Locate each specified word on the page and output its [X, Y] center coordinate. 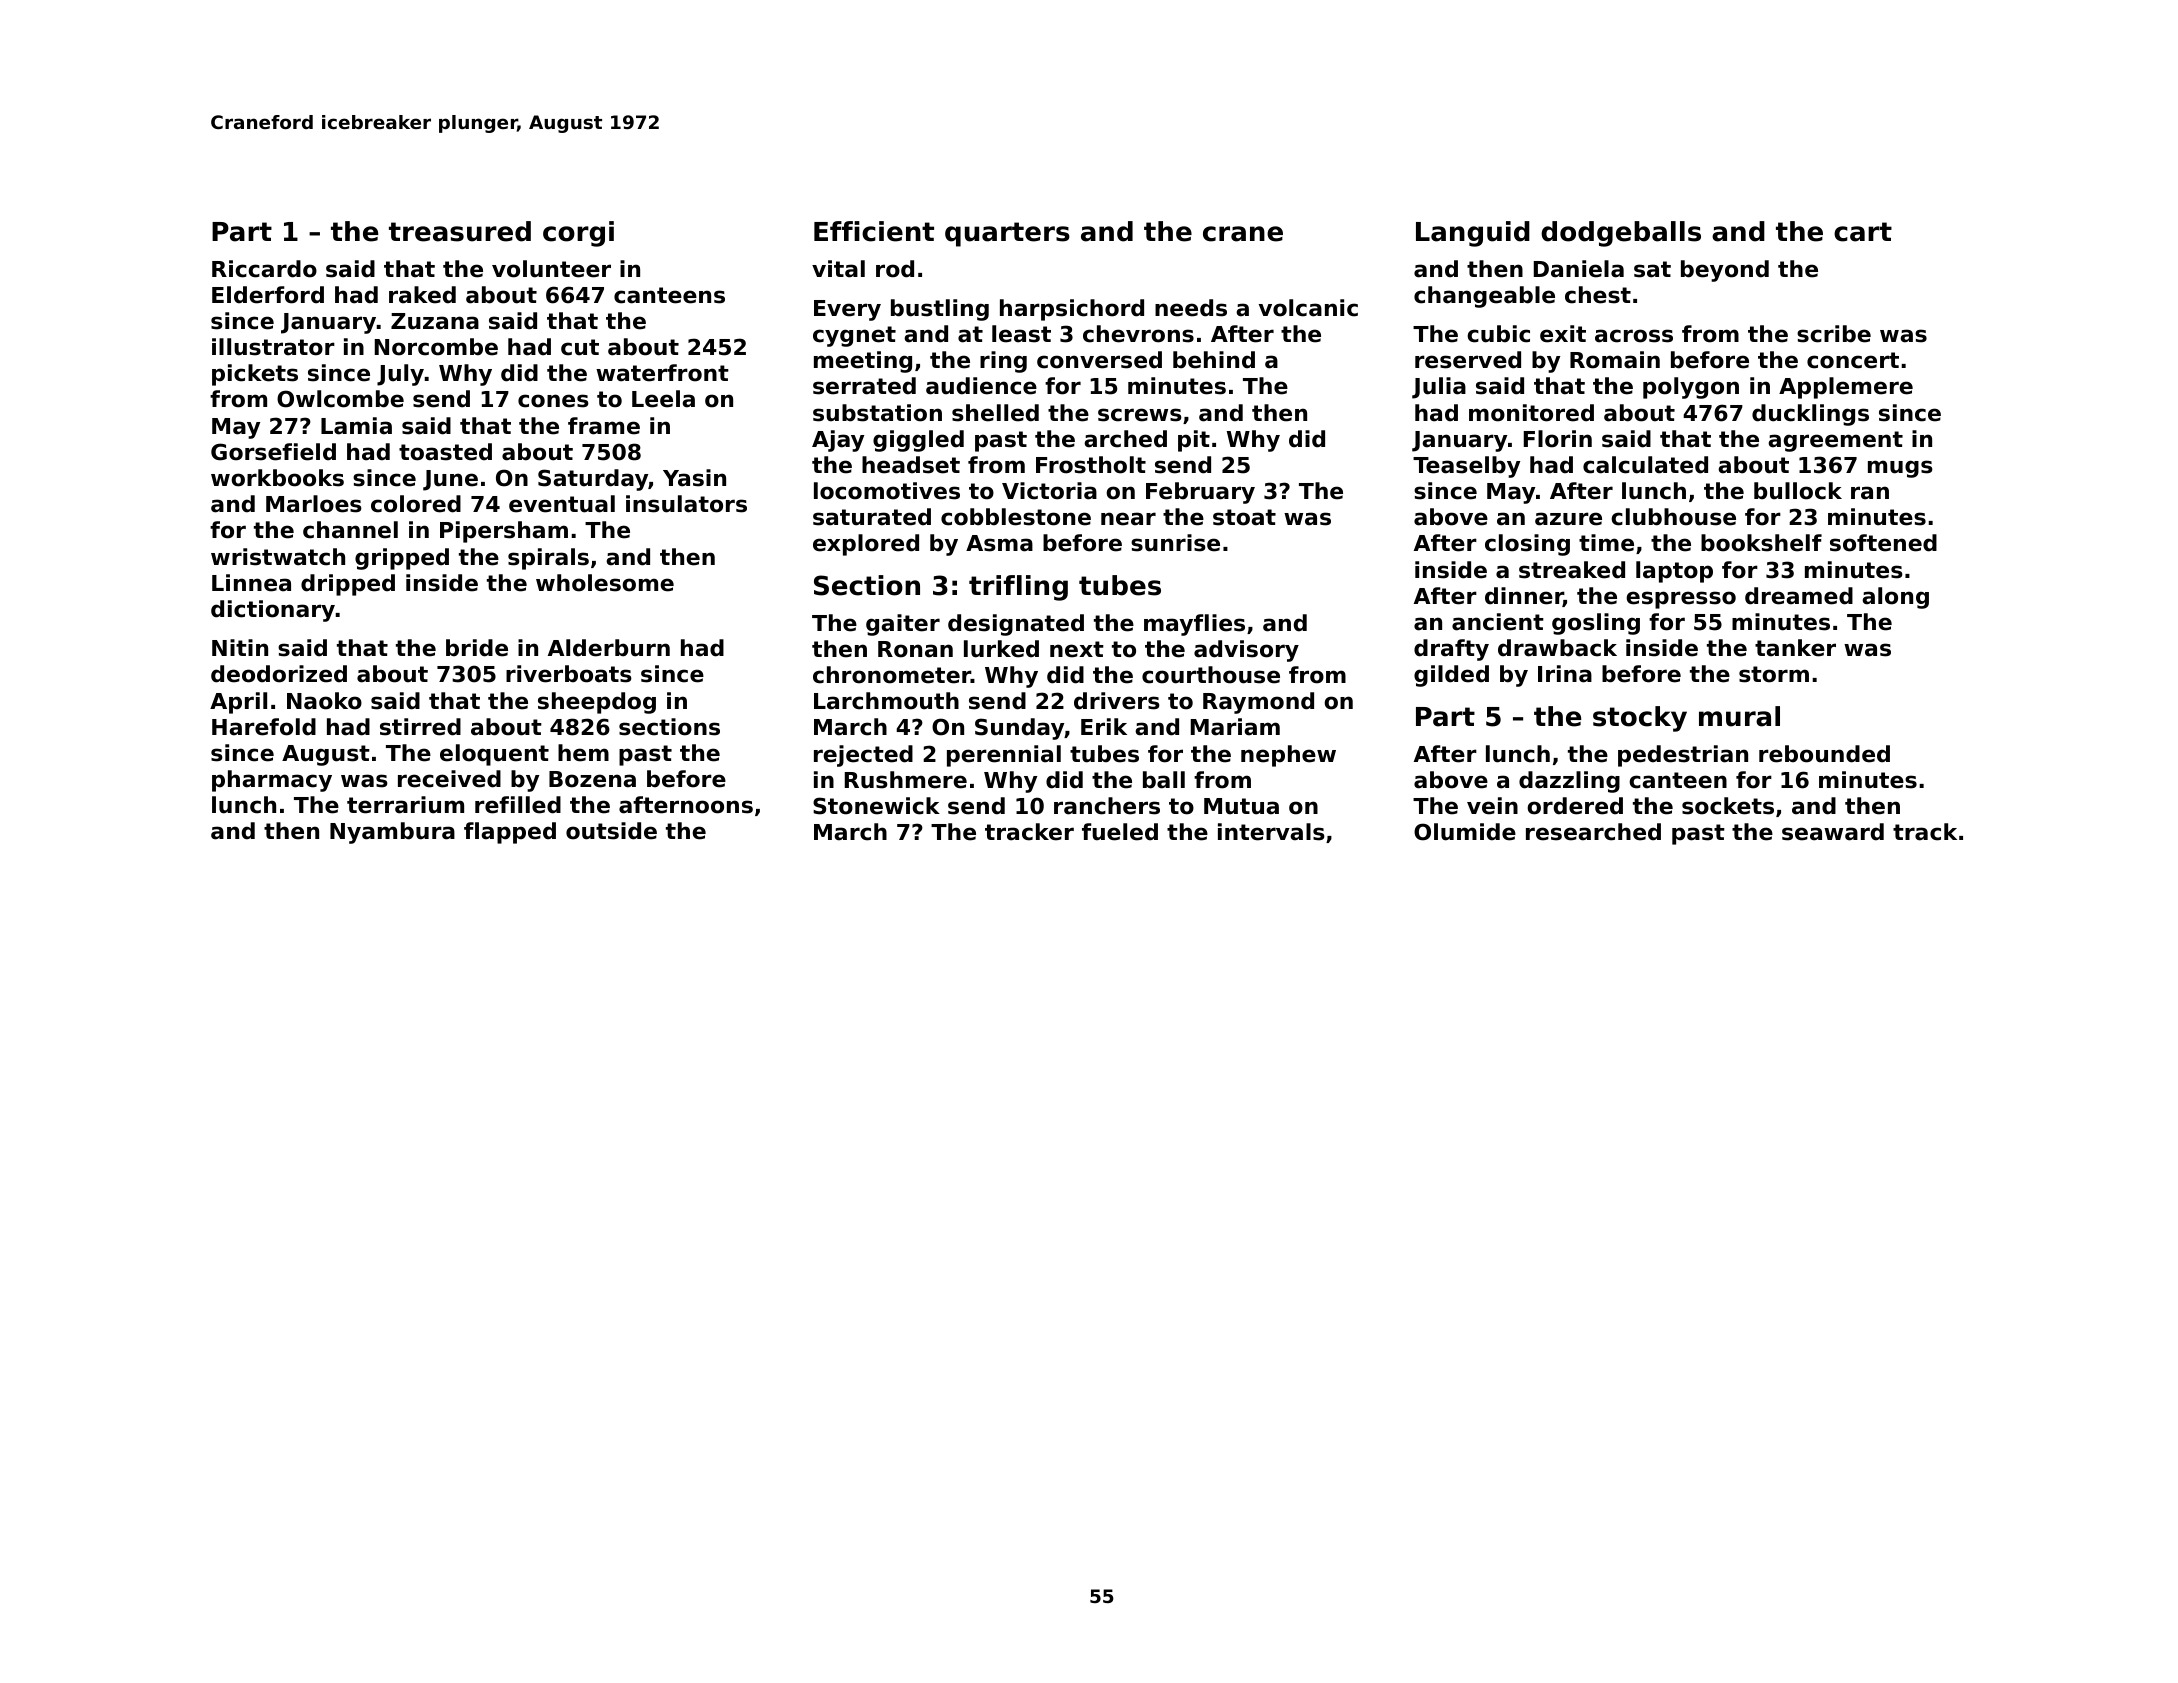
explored [866, 545]
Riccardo [264, 269]
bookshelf [1761, 543]
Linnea [251, 583]
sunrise [1175, 543]
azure [1568, 519]
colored [416, 504]
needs [1191, 308]
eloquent [494, 755]
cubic [1498, 334]
